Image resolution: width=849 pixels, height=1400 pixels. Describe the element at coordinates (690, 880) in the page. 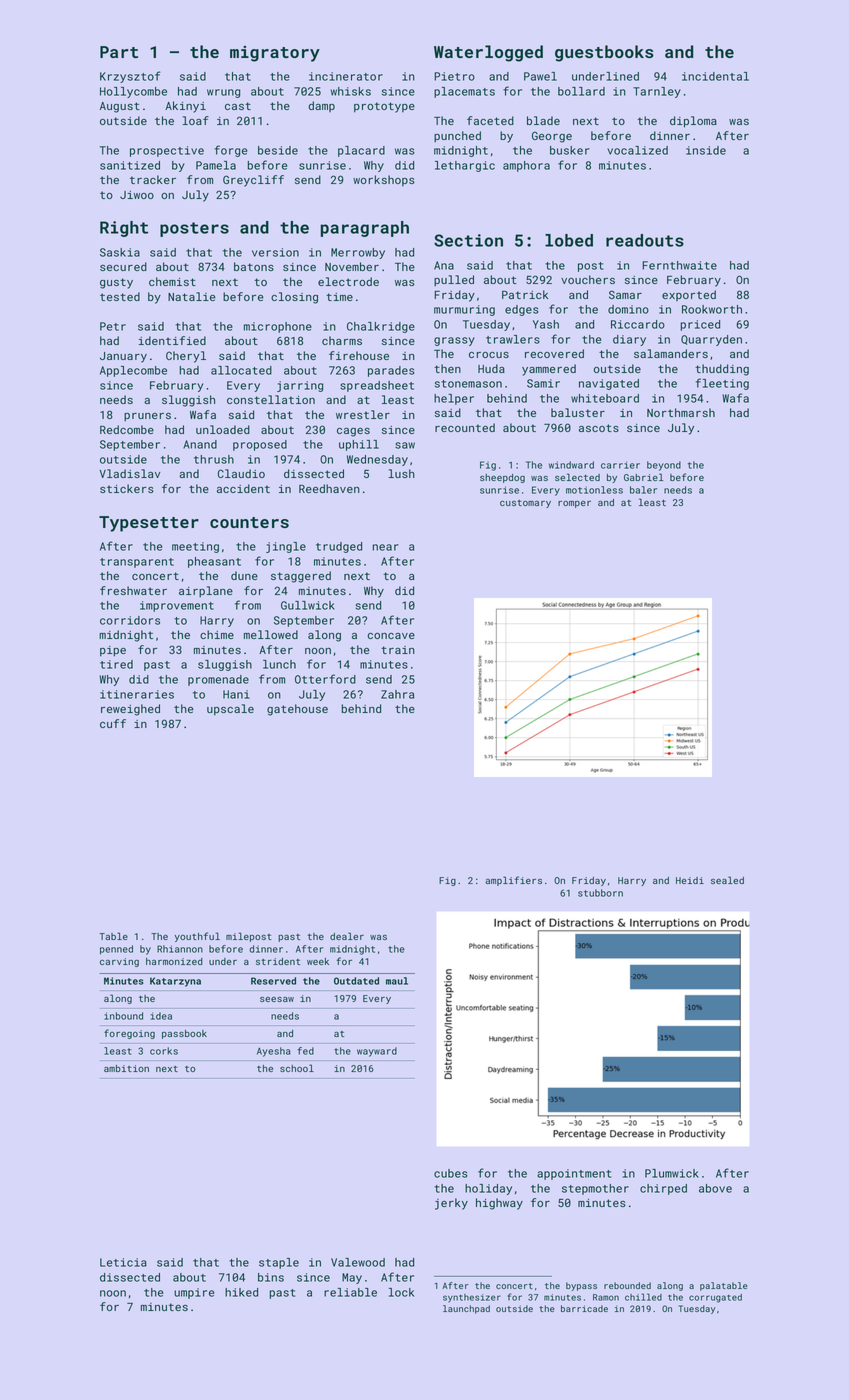

I see `Heidi` at that location.
